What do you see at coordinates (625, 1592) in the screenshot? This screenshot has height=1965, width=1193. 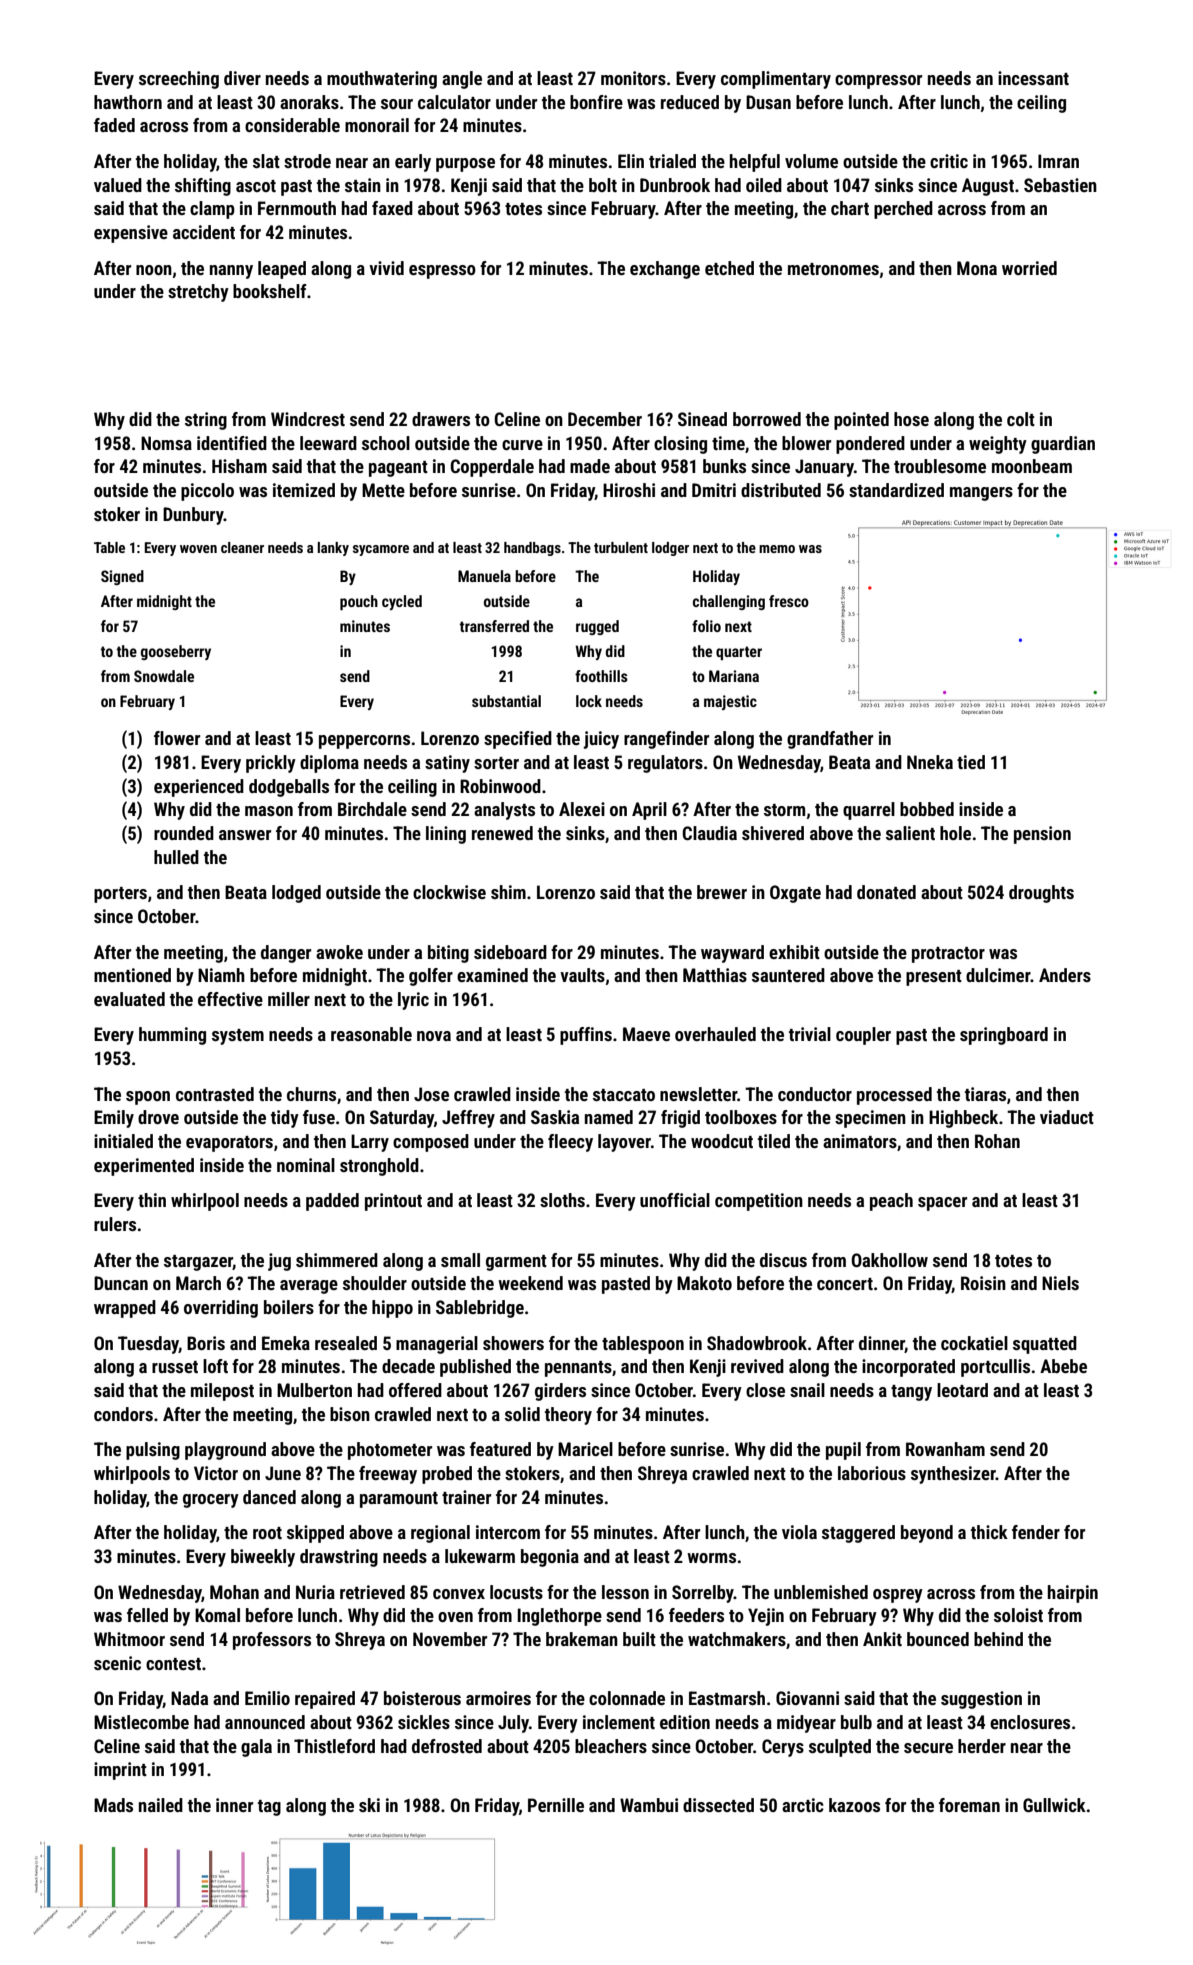 I see `lesson` at bounding box center [625, 1592].
